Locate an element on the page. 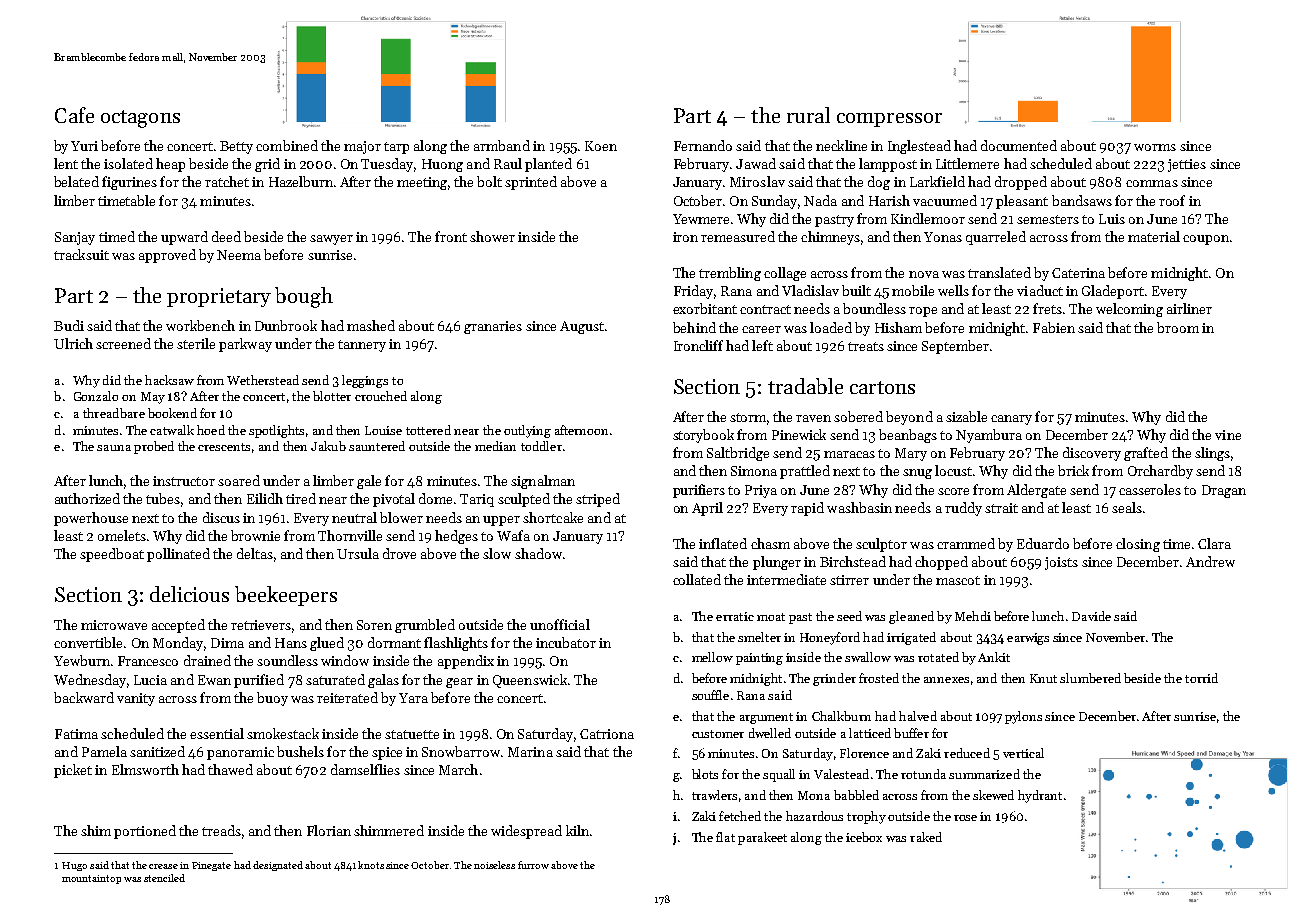 This document has height=924, width=1308. souffle is located at coordinates (710, 695).
